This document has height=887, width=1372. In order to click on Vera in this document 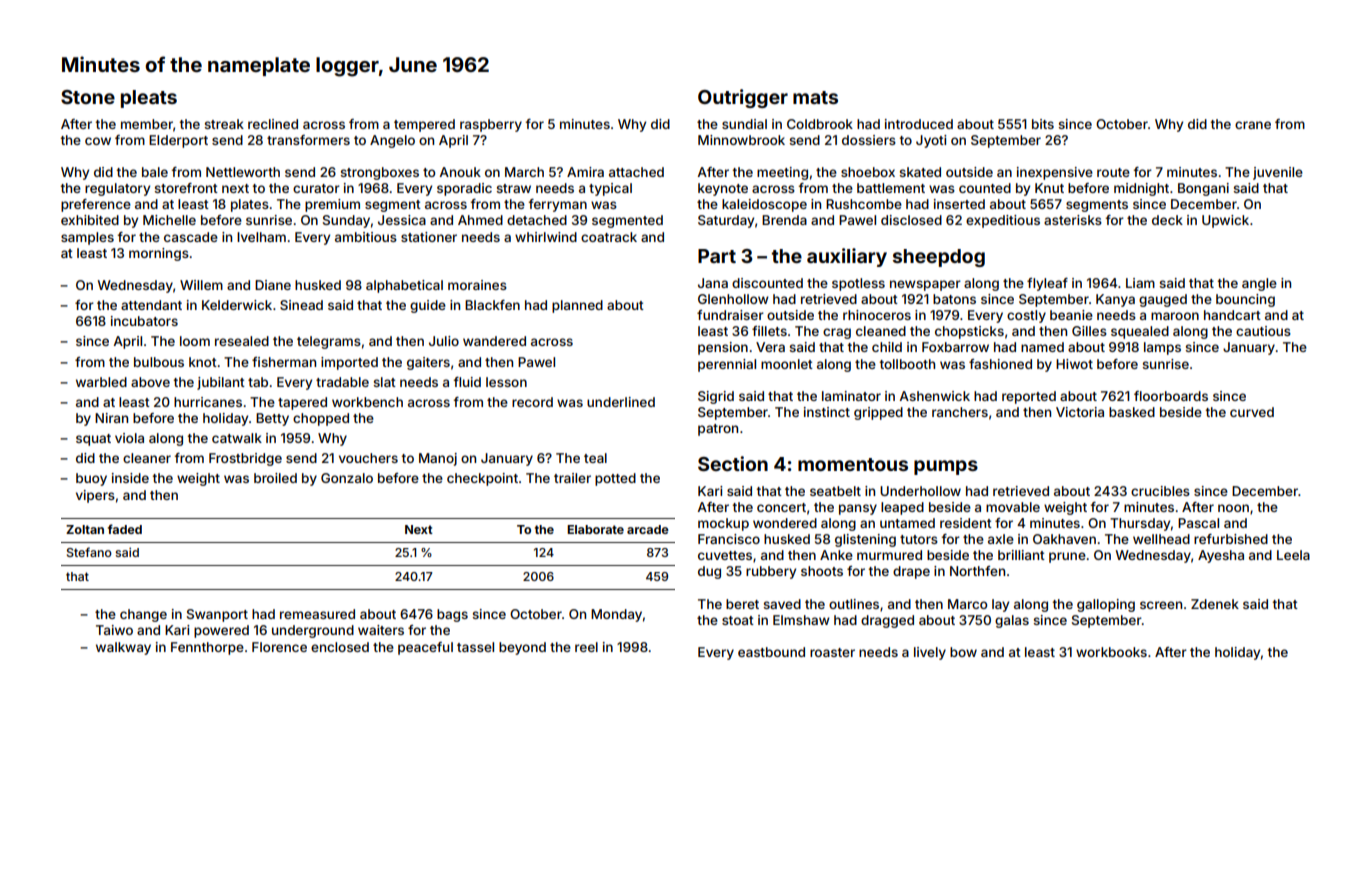, I will do `click(770, 347)`.
